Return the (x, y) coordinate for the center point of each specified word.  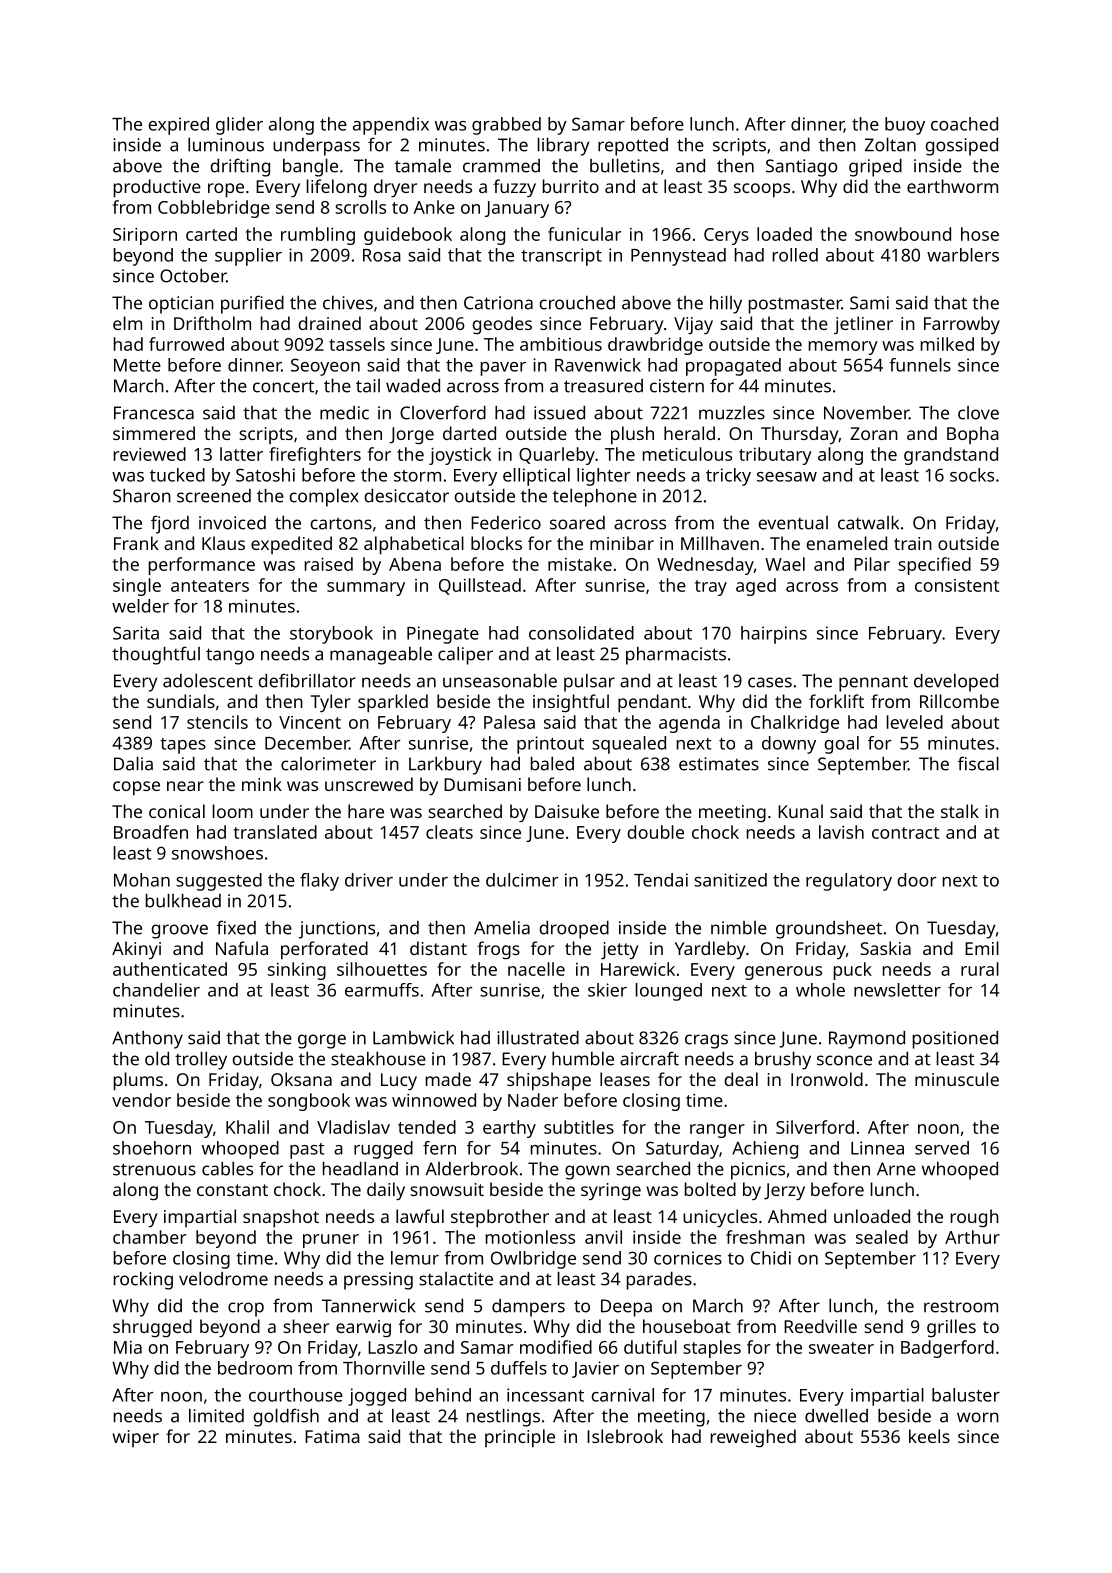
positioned (955, 1040)
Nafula (242, 948)
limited (216, 1416)
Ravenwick (598, 365)
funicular (584, 234)
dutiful (650, 1347)
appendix (391, 126)
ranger (717, 1131)
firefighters (315, 456)
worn (978, 1417)
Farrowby (962, 325)
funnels (920, 365)
